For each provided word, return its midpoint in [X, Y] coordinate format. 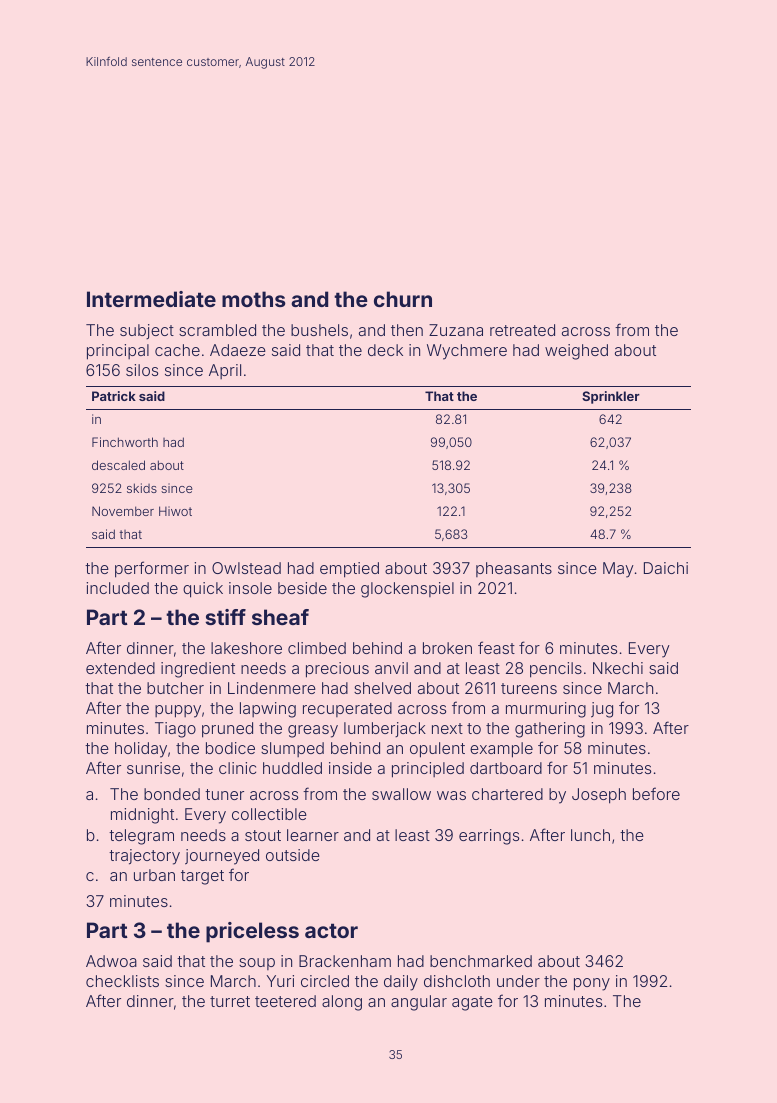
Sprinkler [611, 397]
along [342, 1003]
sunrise [153, 768]
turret [230, 1001]
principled [428, 770]
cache [177, 350]
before [656, 793]
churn [403, 299]
